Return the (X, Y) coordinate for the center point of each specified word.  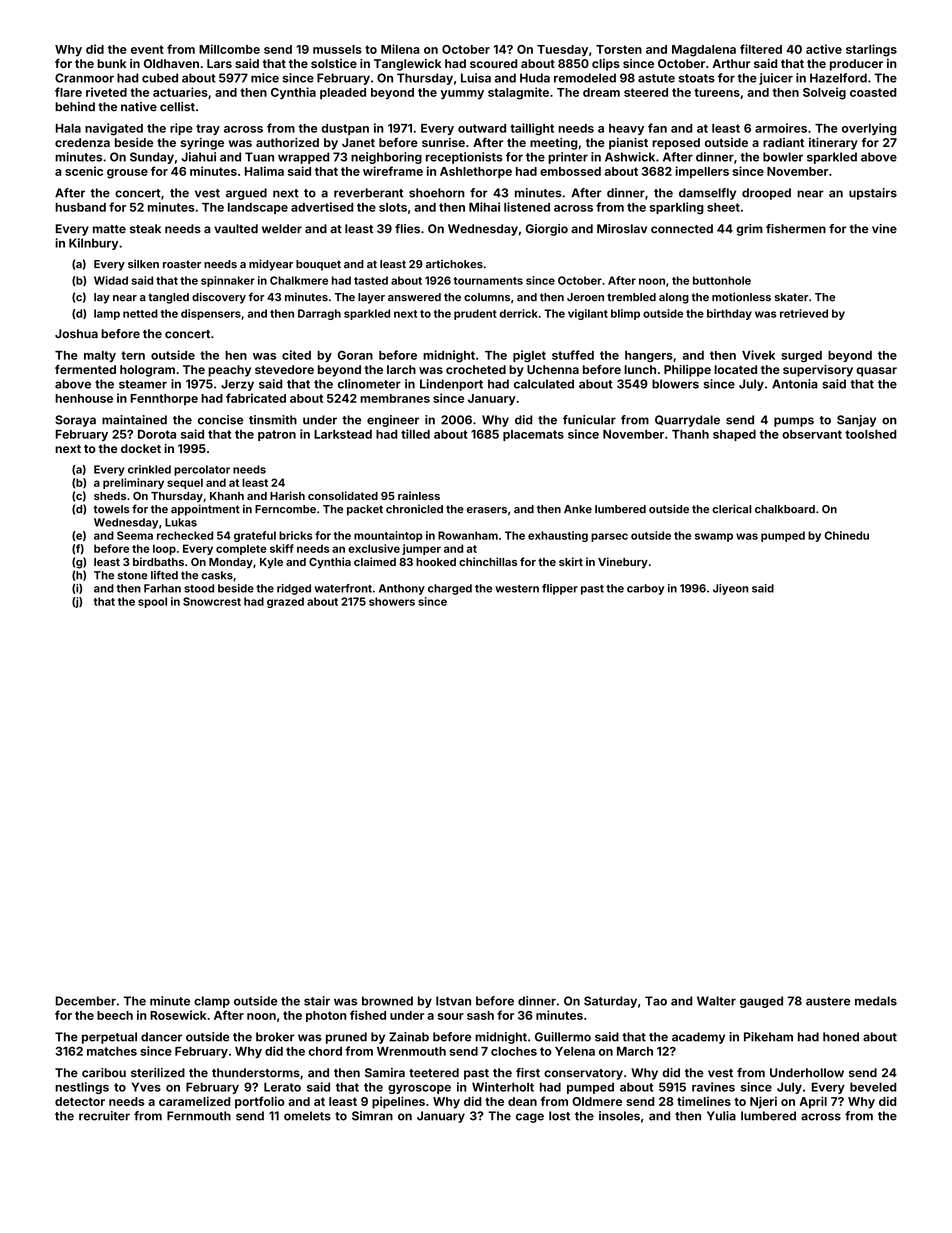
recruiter (104, 1116)
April (813, 1102)
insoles (619, 1116)
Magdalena (704, 51)
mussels (337, 49)
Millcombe (229, 49)
